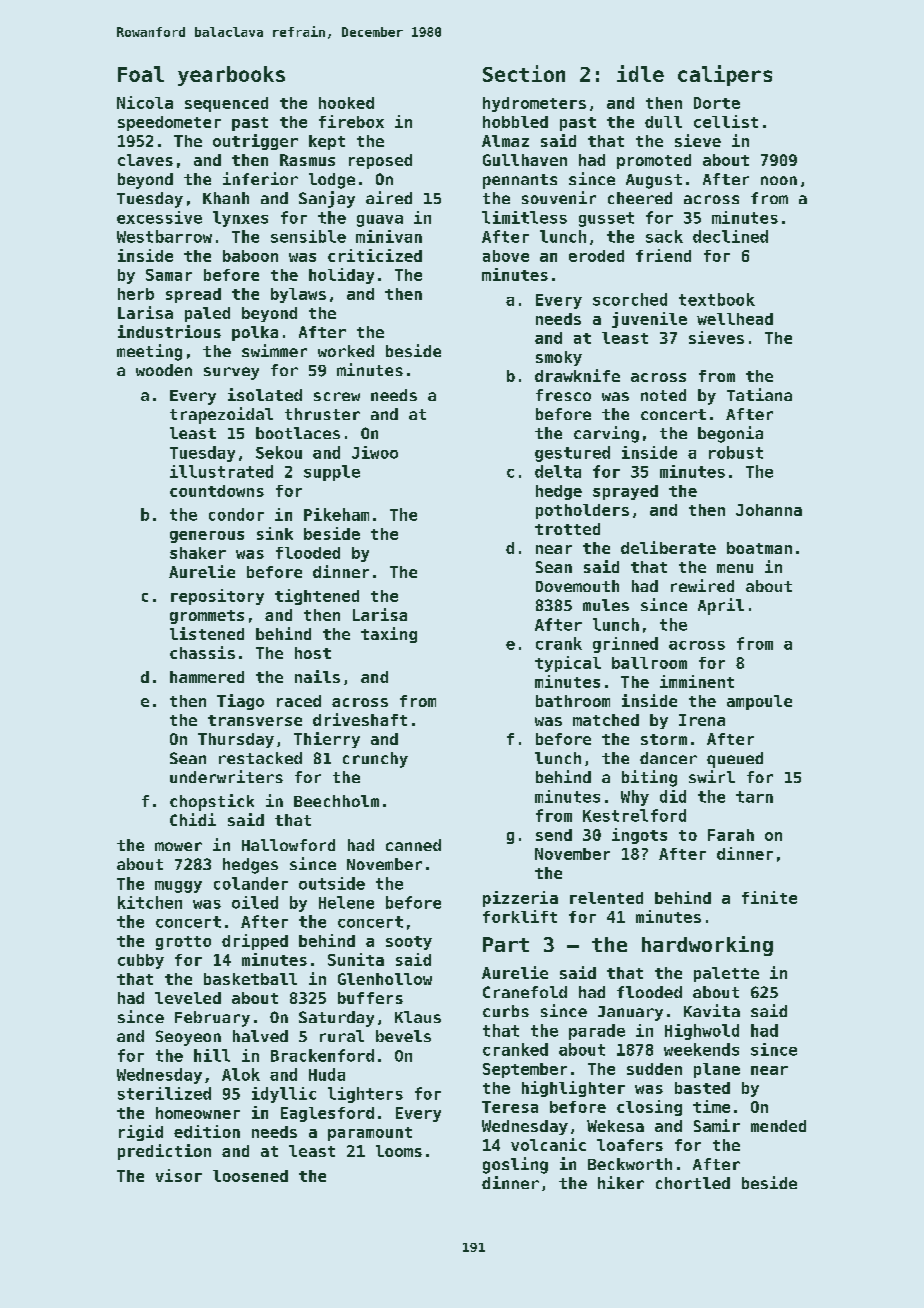 Image resolution: width=924 pixels, height=1308 pixels. Describe the element at coordinates (193, 819) in the screenshot. I see `Chidi` at that location.
